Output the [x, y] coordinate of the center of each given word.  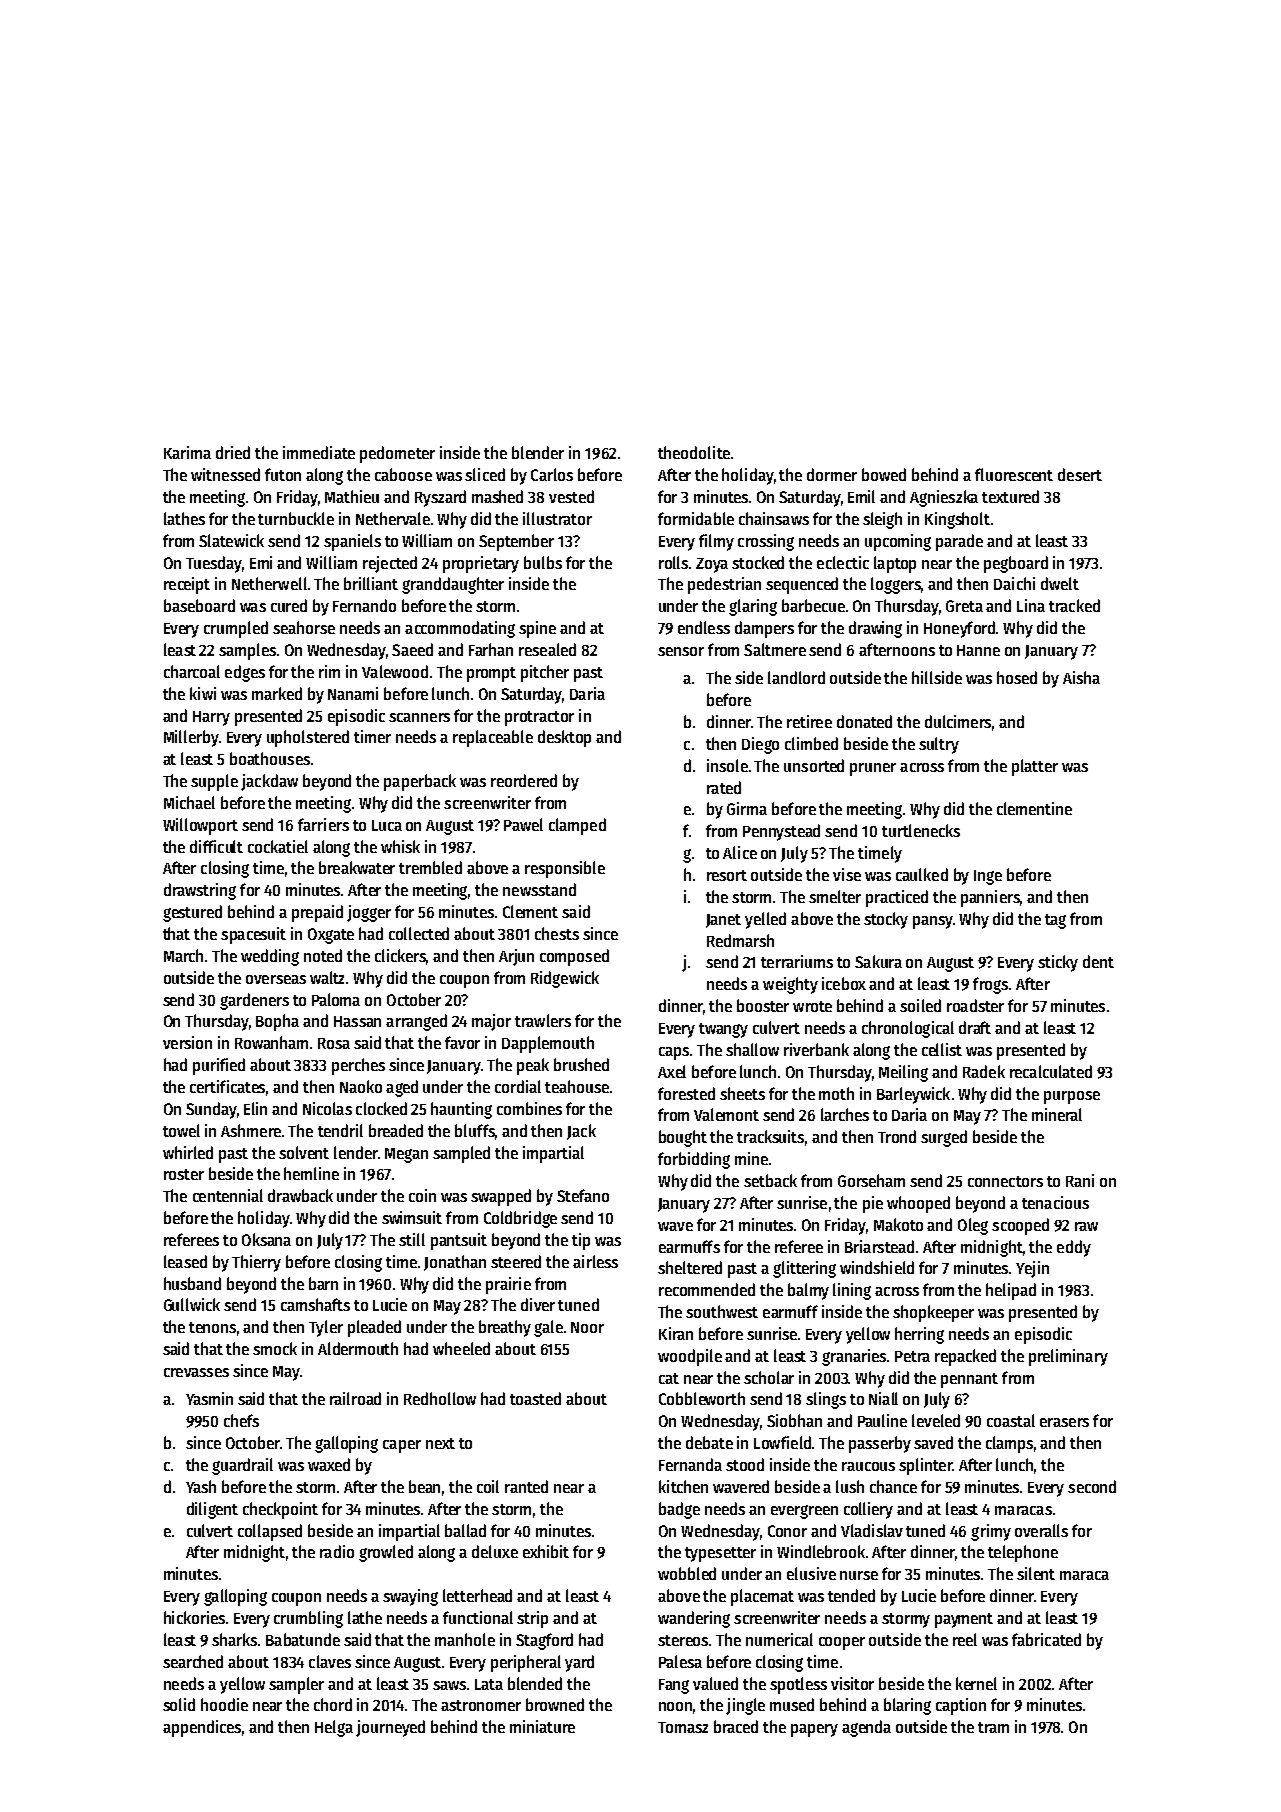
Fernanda [690, 1464]
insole [727, 765]
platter [1035, 767]
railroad [355, 1398]
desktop [564, 738]
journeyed [390, 1728]
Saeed [412, 649]
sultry [939, 745]
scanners [419, 717]
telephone [1023, 1553]
